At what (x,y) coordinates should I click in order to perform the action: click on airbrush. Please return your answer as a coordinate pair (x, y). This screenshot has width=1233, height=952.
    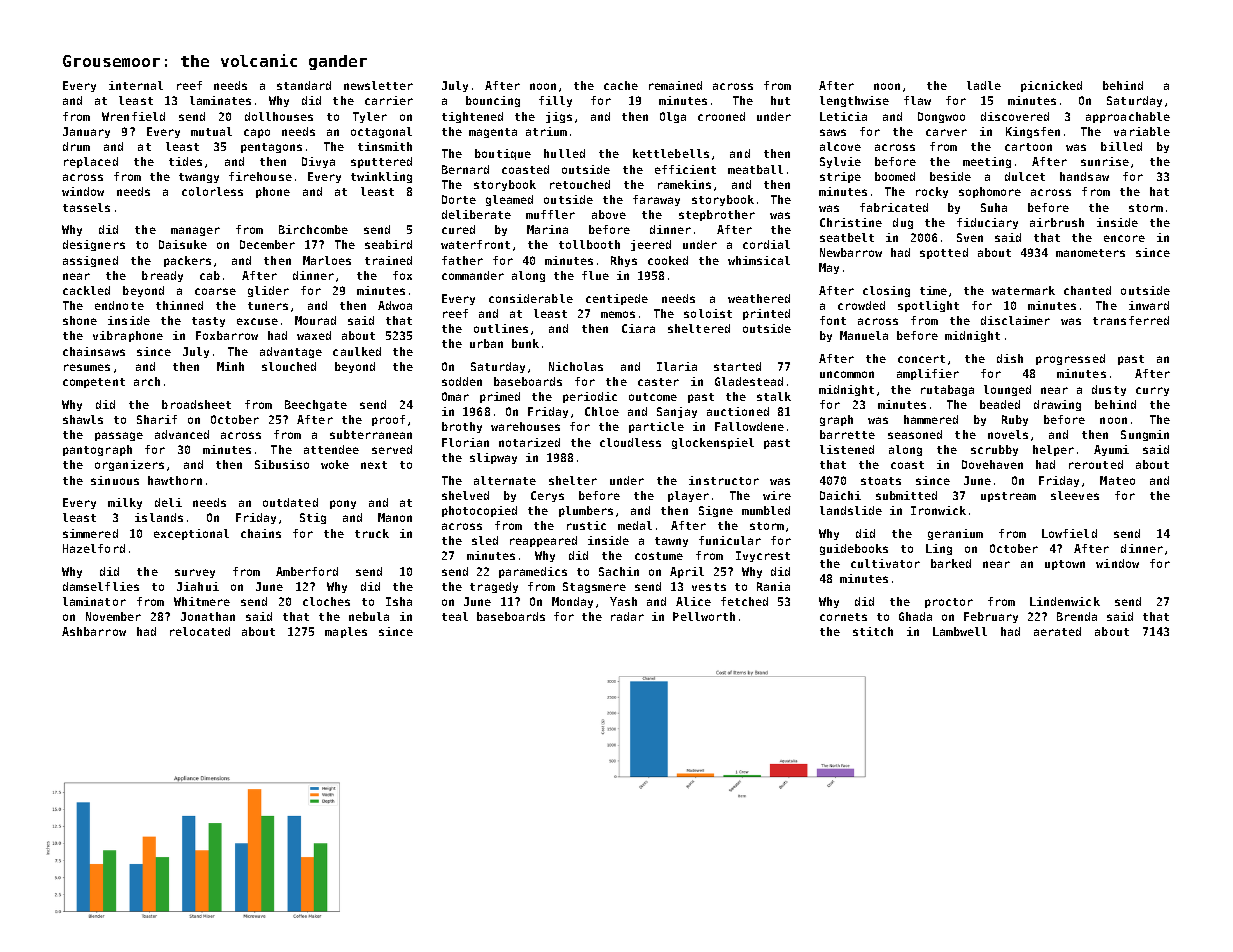
    Looking at the image, I should click on (1057, 222).
